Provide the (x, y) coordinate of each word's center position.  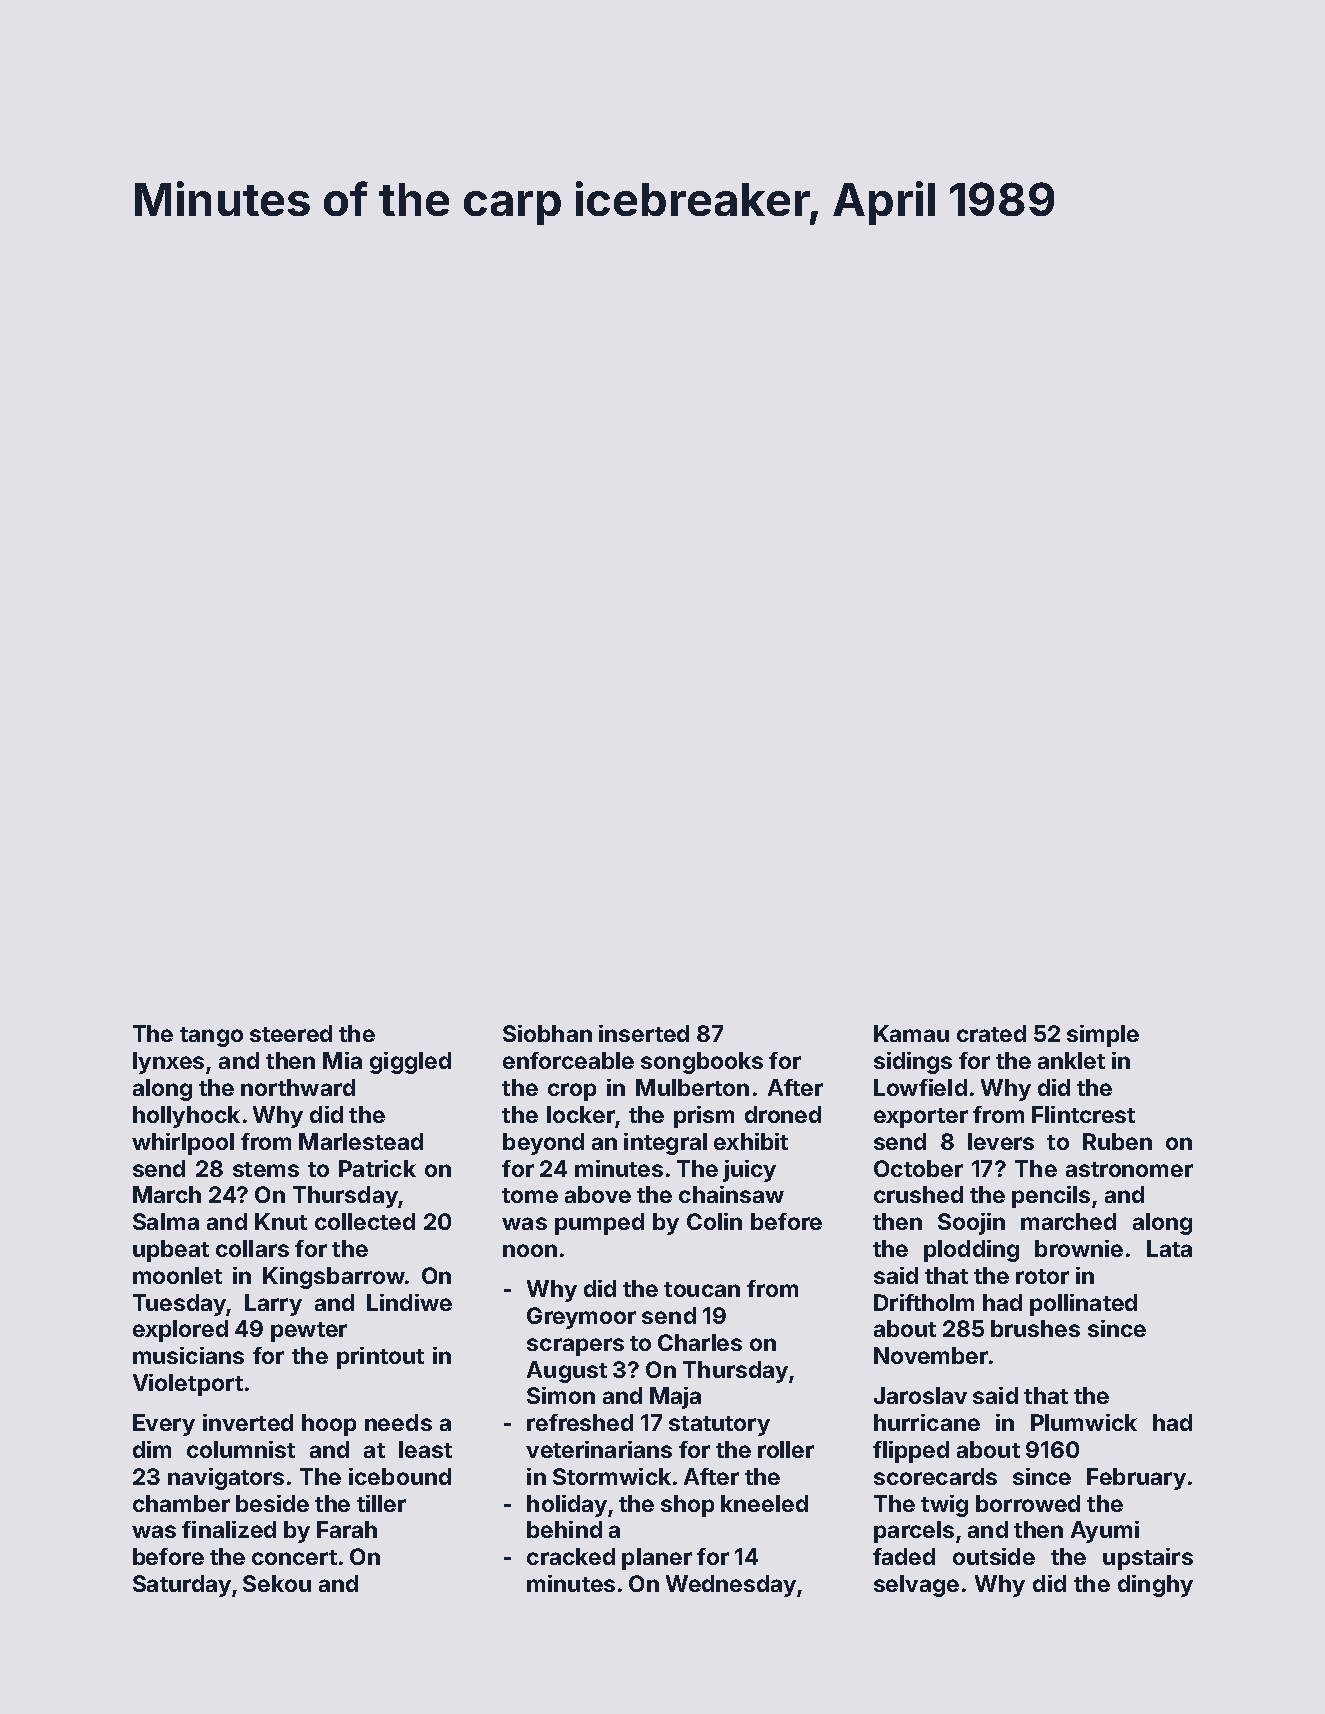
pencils (1051, 1197)
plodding (971, 1251)
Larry (273, 1305)
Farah (347, 1529)
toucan (702, 1289)
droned (783, 1114)
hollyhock (186, 1117)
